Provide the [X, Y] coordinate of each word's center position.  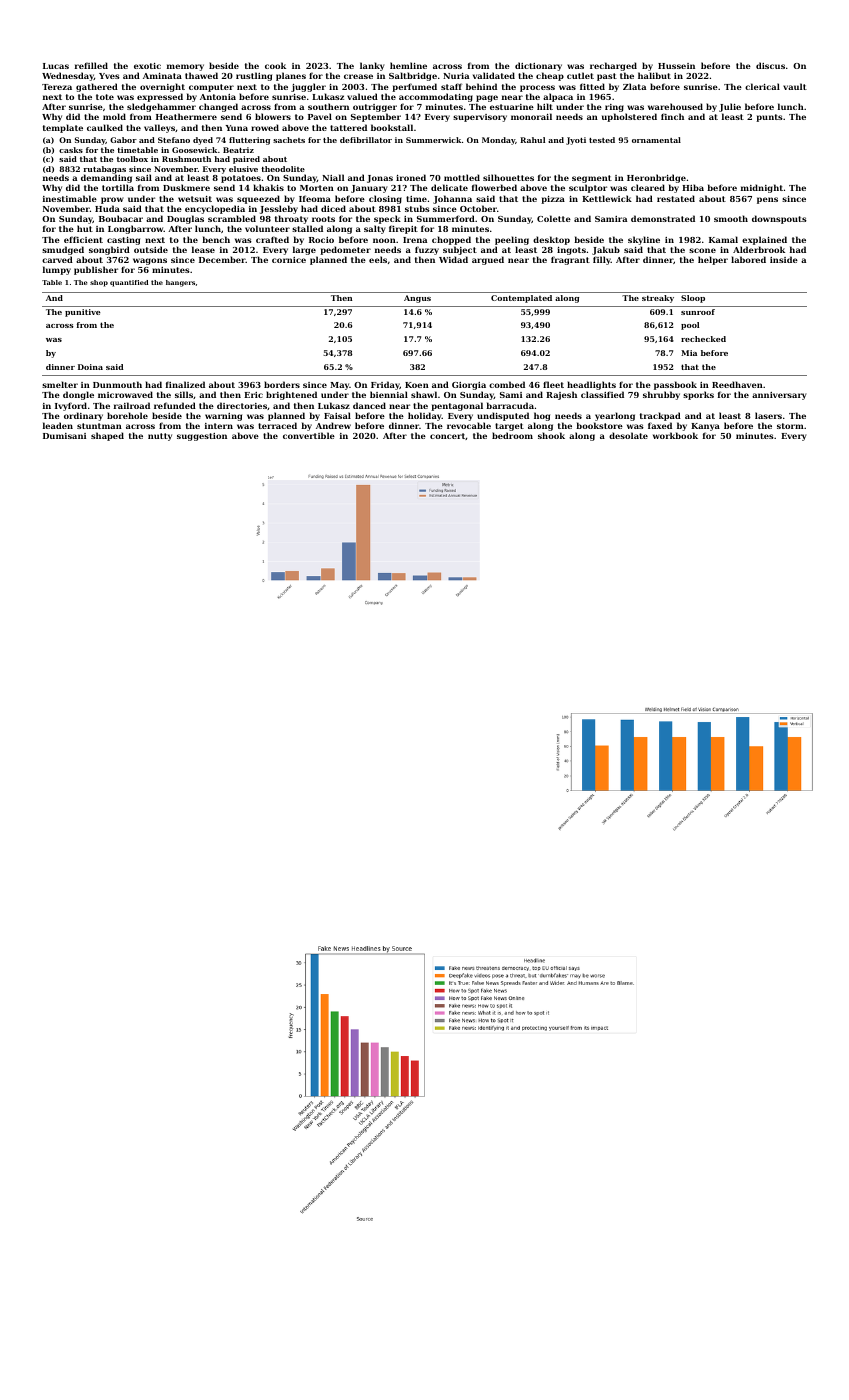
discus [770, 65]
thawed [201, 76]
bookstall [392, 127]
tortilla [118, 187]
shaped [107, 436]
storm [790, 426]
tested [602, 140]
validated [494, 75]
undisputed [503, 416]
